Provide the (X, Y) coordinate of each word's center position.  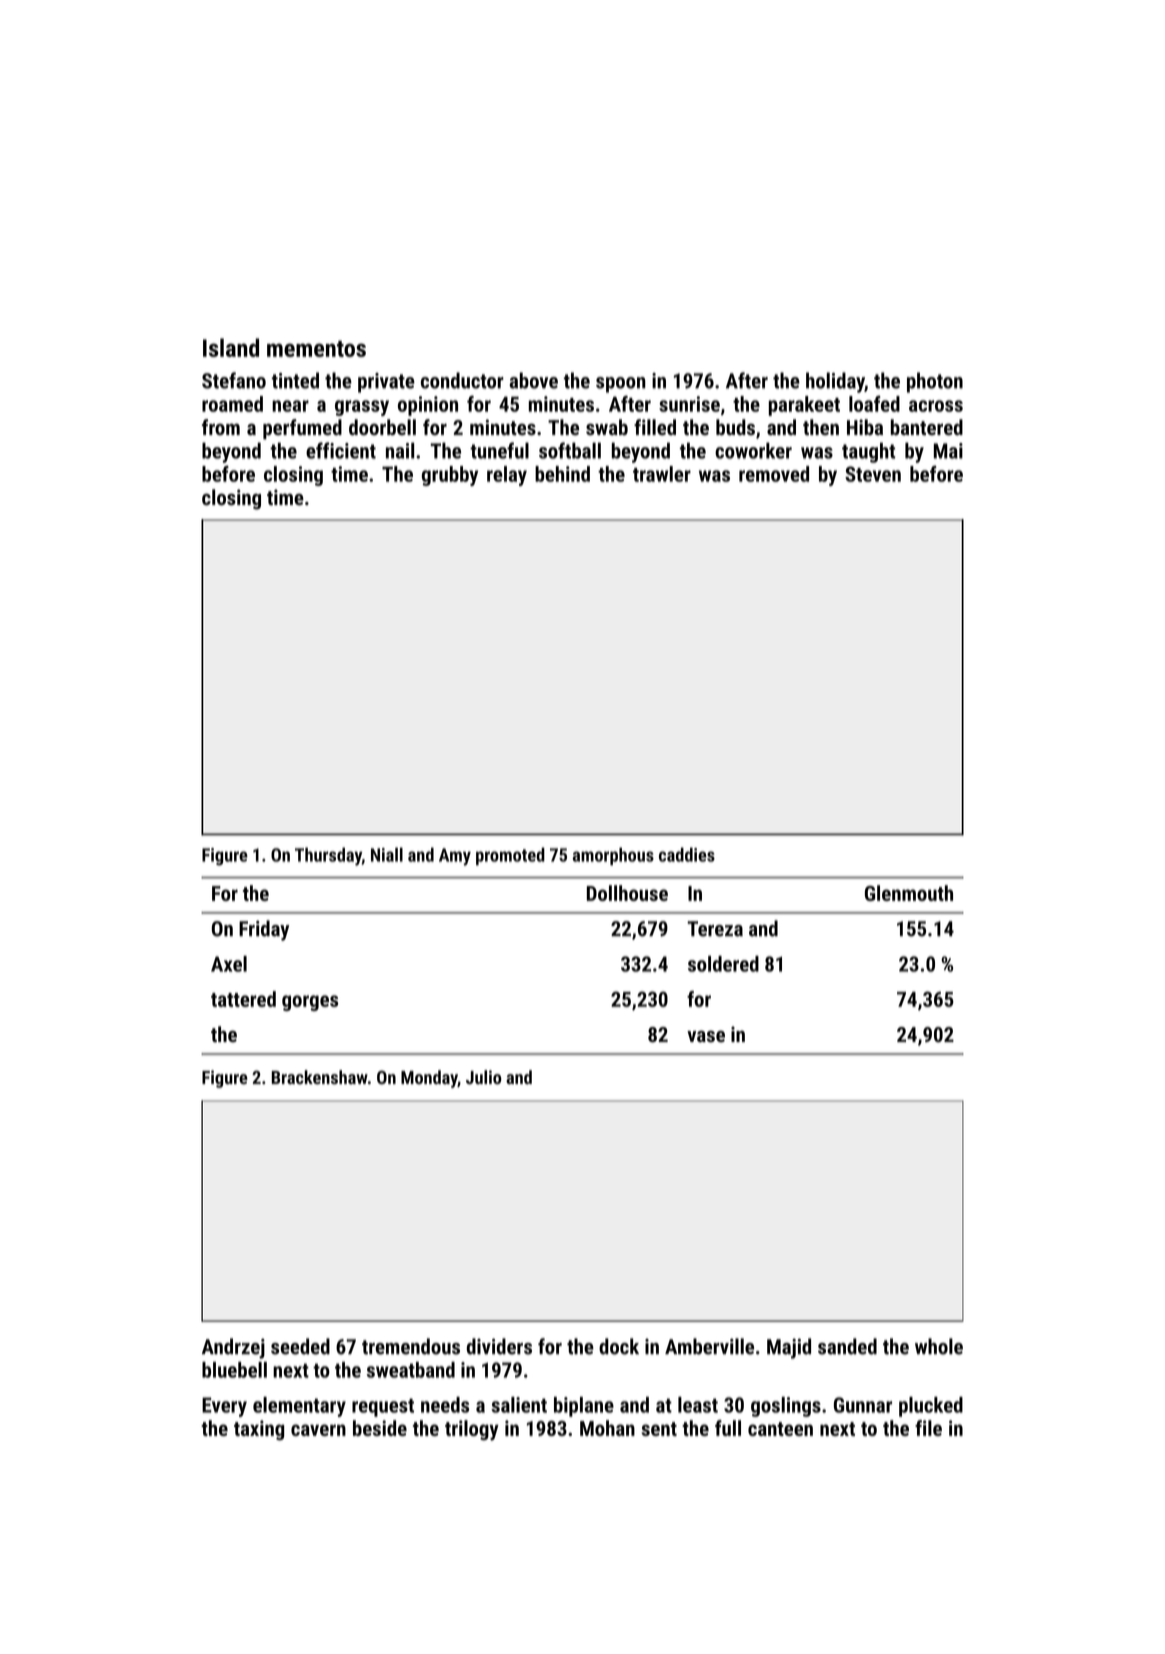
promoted (510, 856)
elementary (299, 1407)
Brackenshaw (320, 1077)
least (698, 1405)
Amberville (709, 1346)
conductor (462, 380)
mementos (316, 349)
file (928, 1428)
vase (706, 1036)
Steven (873, 474)
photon (935, 382)
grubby (450, 476)
